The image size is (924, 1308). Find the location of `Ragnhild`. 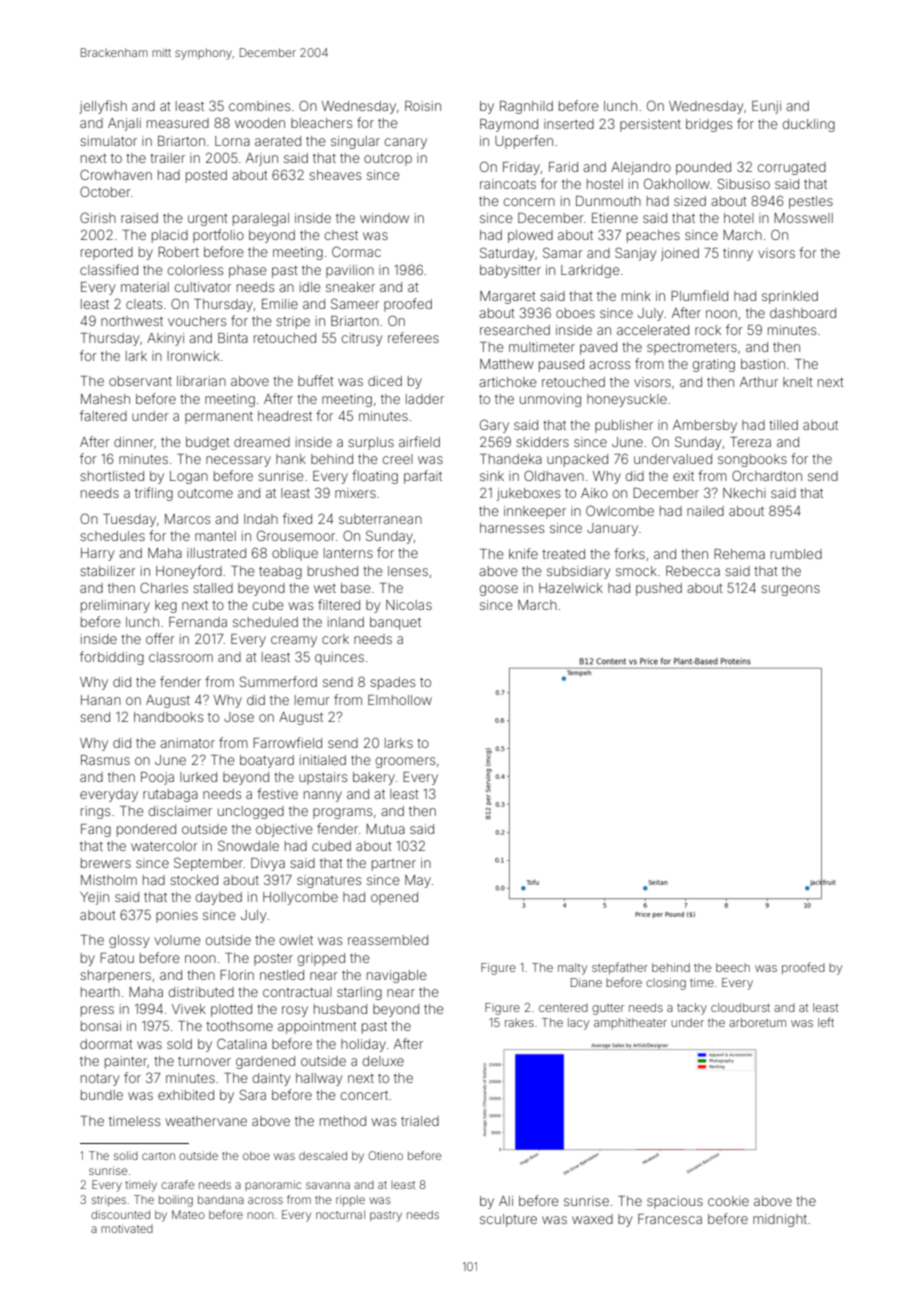

Ragnhild is located at coordinates (526, 107).
